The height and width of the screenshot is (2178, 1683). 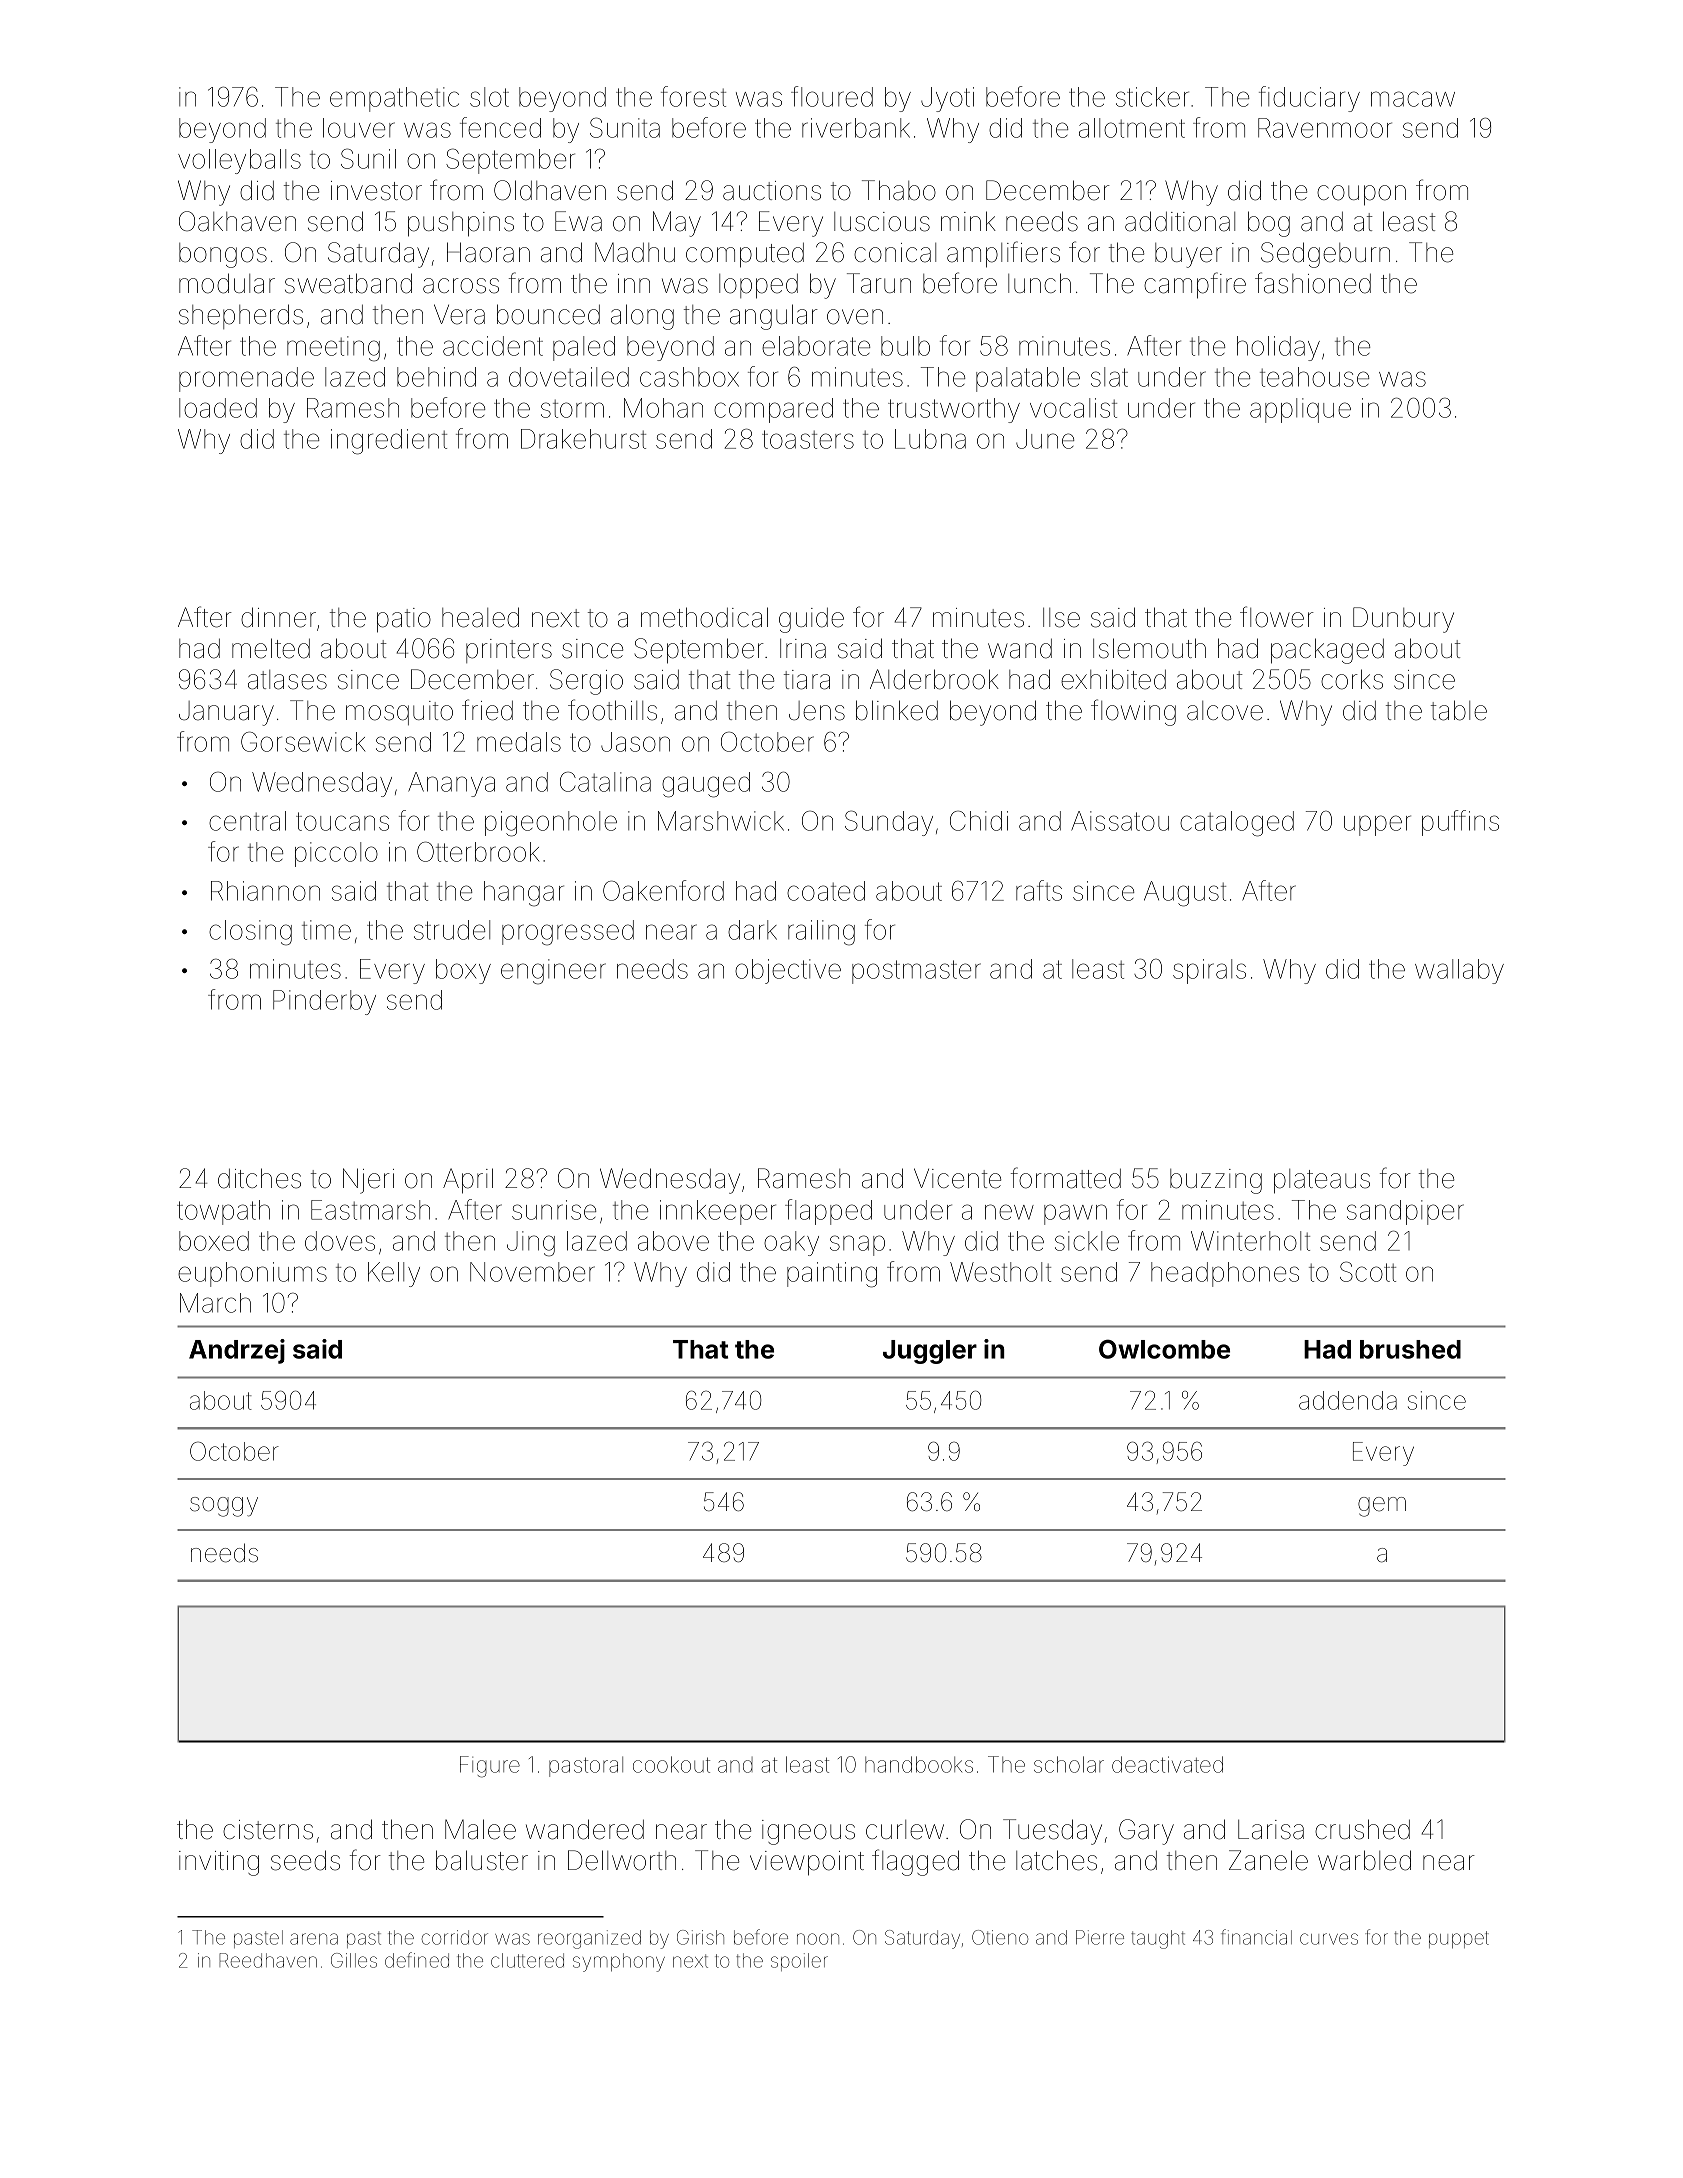 What do you see at coordinates (1209, 971) in the screenshot?
I see `spirals` at bounding box center [1209, 971].
